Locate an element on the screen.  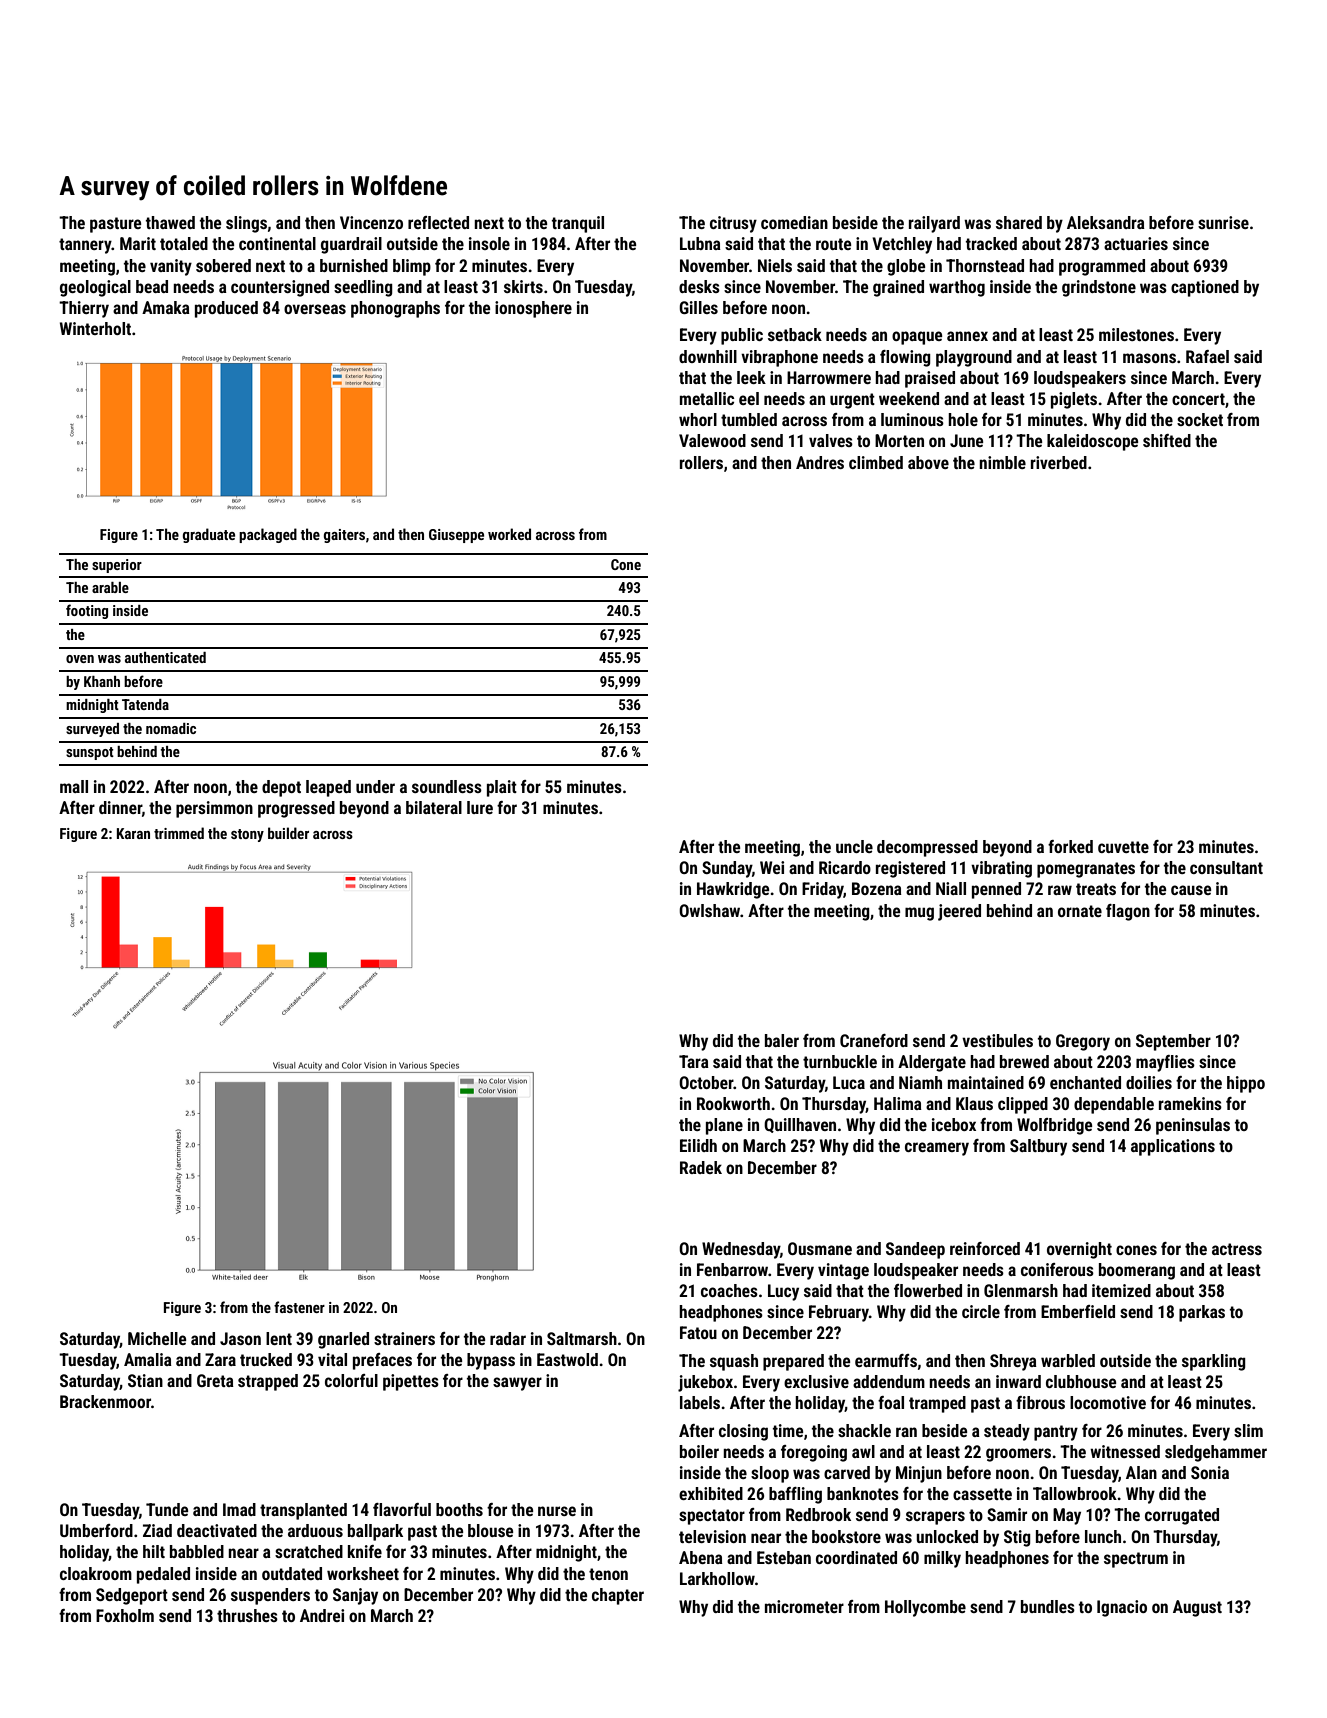
plait is located at coordinates (502, 788).
